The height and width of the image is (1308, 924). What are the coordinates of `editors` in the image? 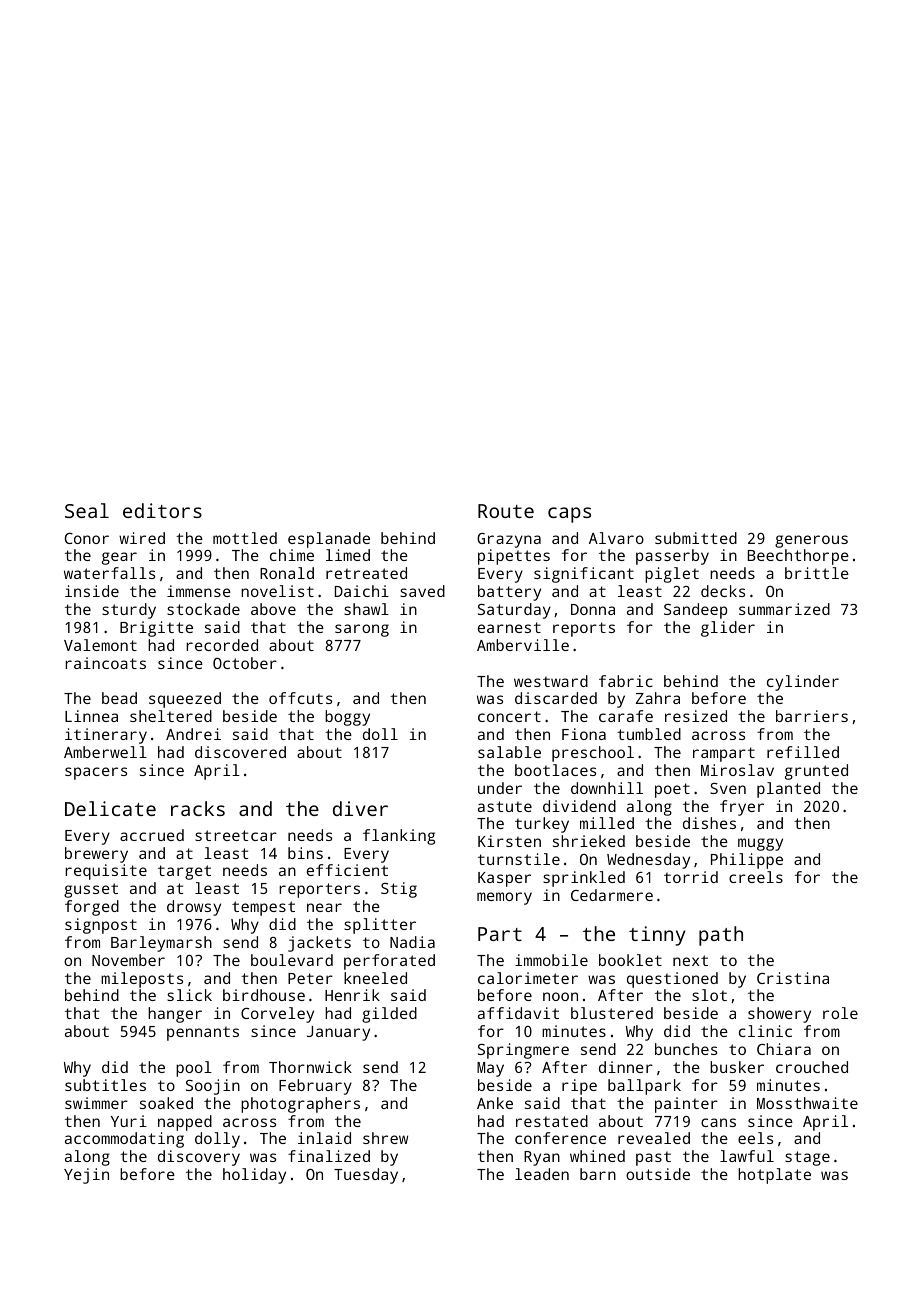 It's located at (162, 510).
